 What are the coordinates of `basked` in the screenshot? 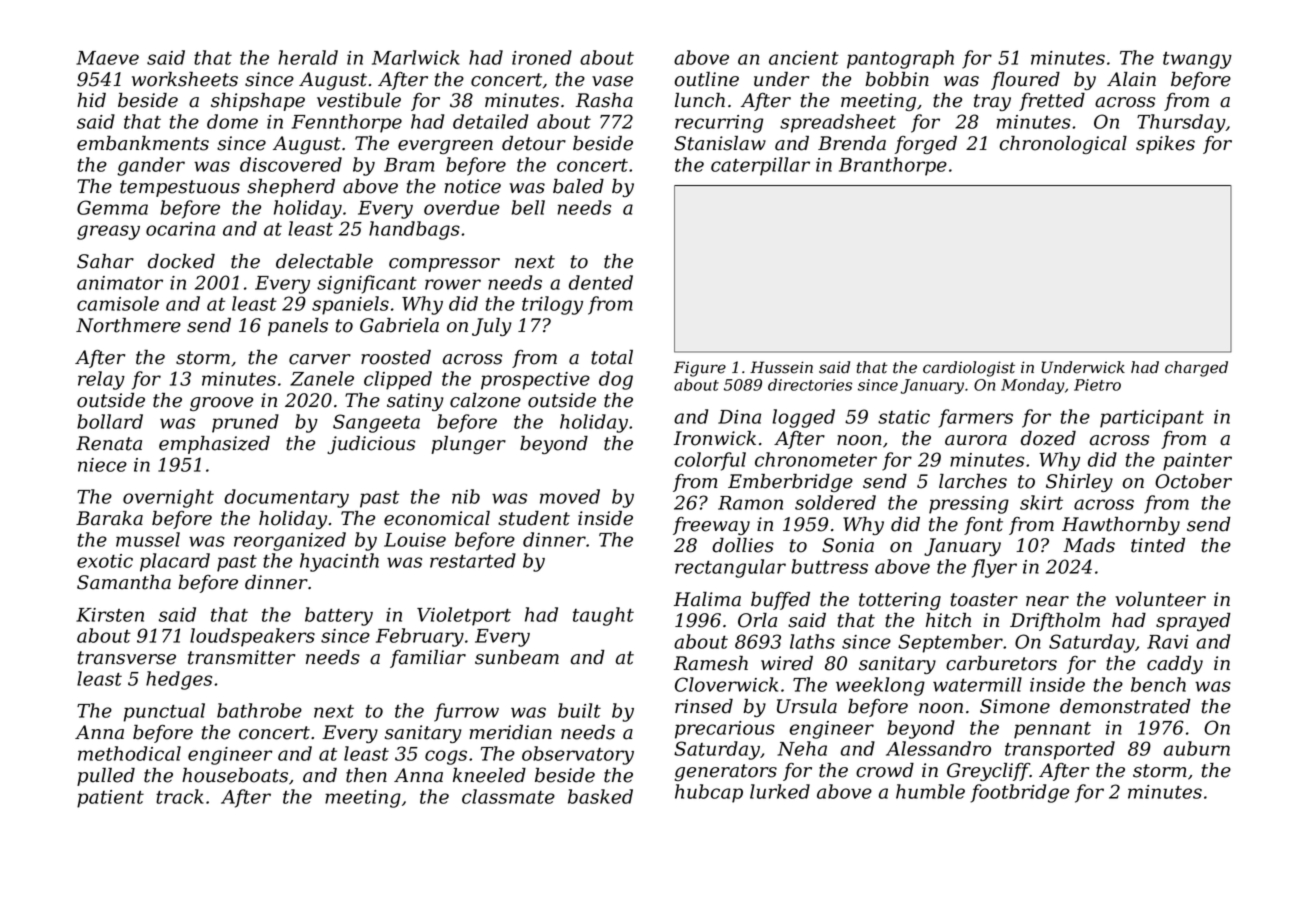 It's located at (600, 796).
